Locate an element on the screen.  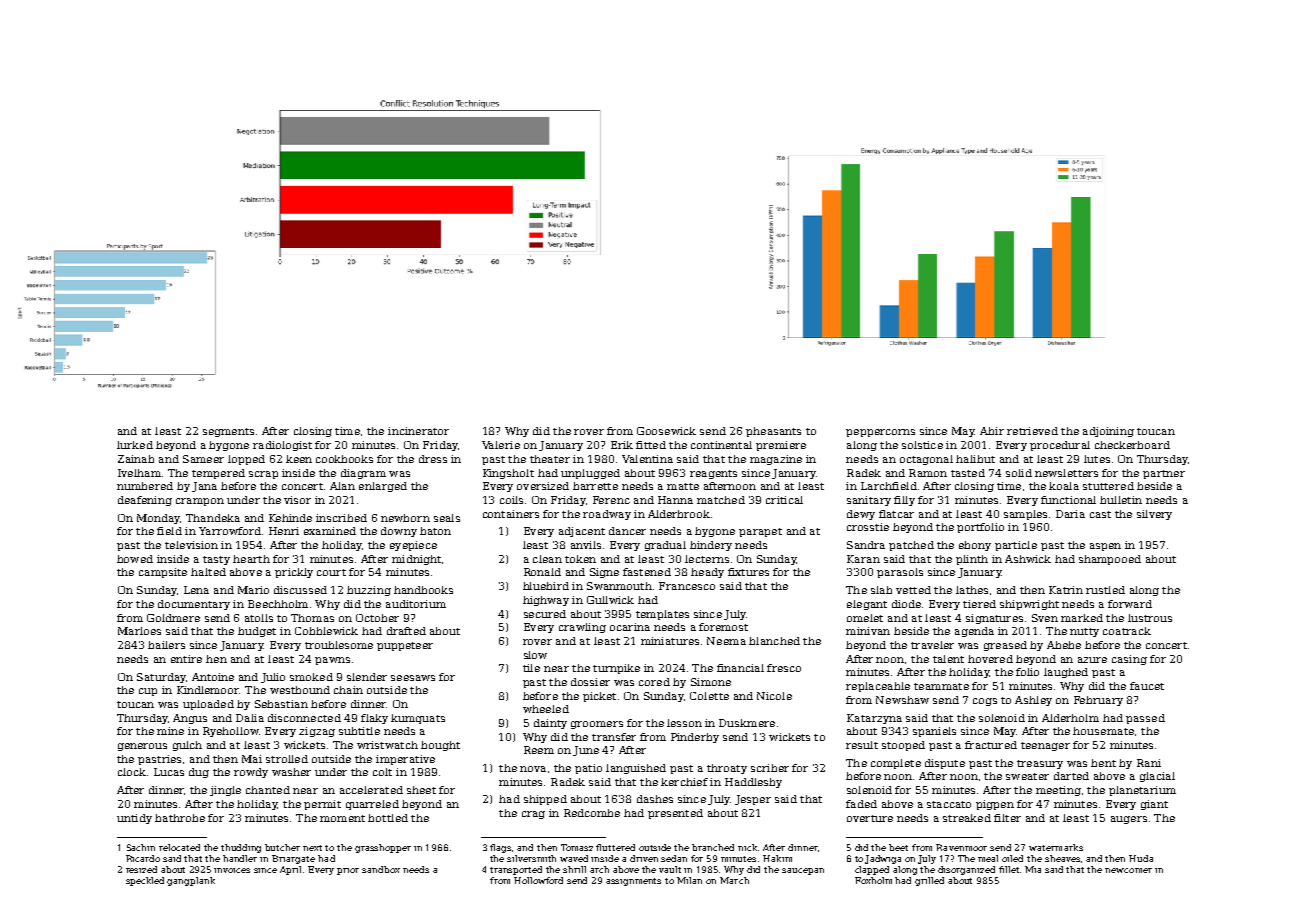
jingle is located at coordinates (225, 791).
